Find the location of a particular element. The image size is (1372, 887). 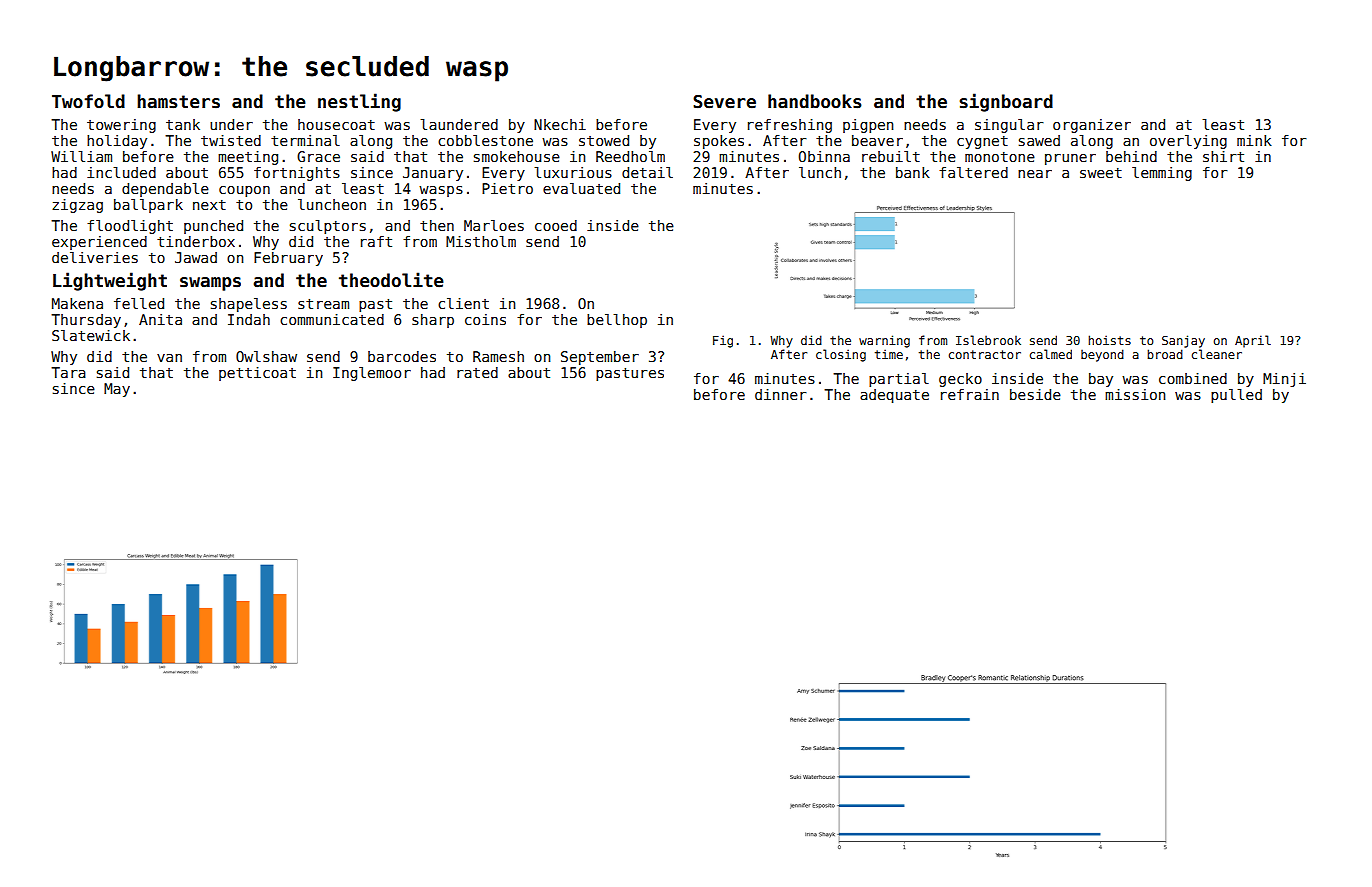

Jawad is located at coordinates (196, 257).
